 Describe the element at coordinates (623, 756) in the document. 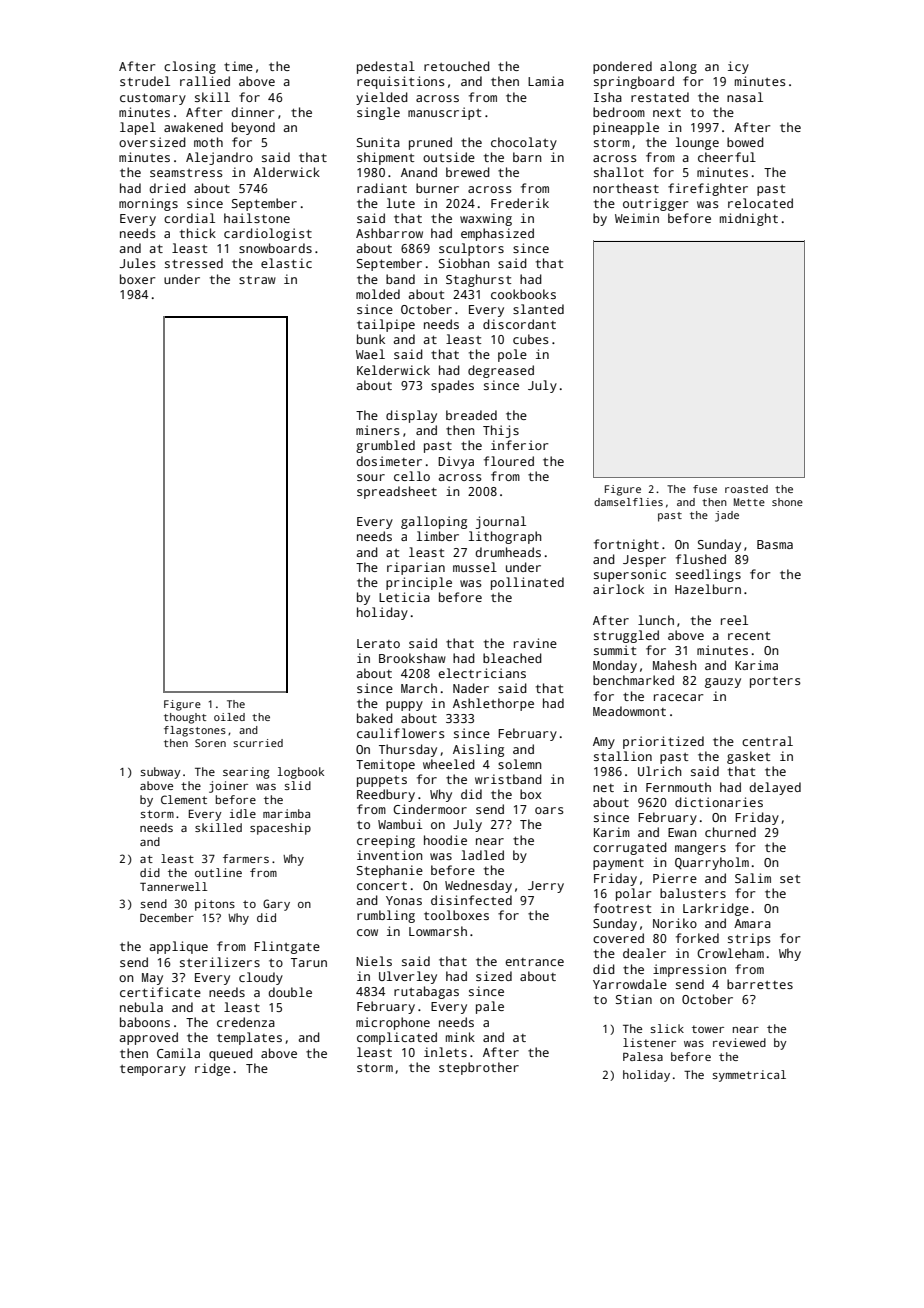

I see `stallion` at that location.
